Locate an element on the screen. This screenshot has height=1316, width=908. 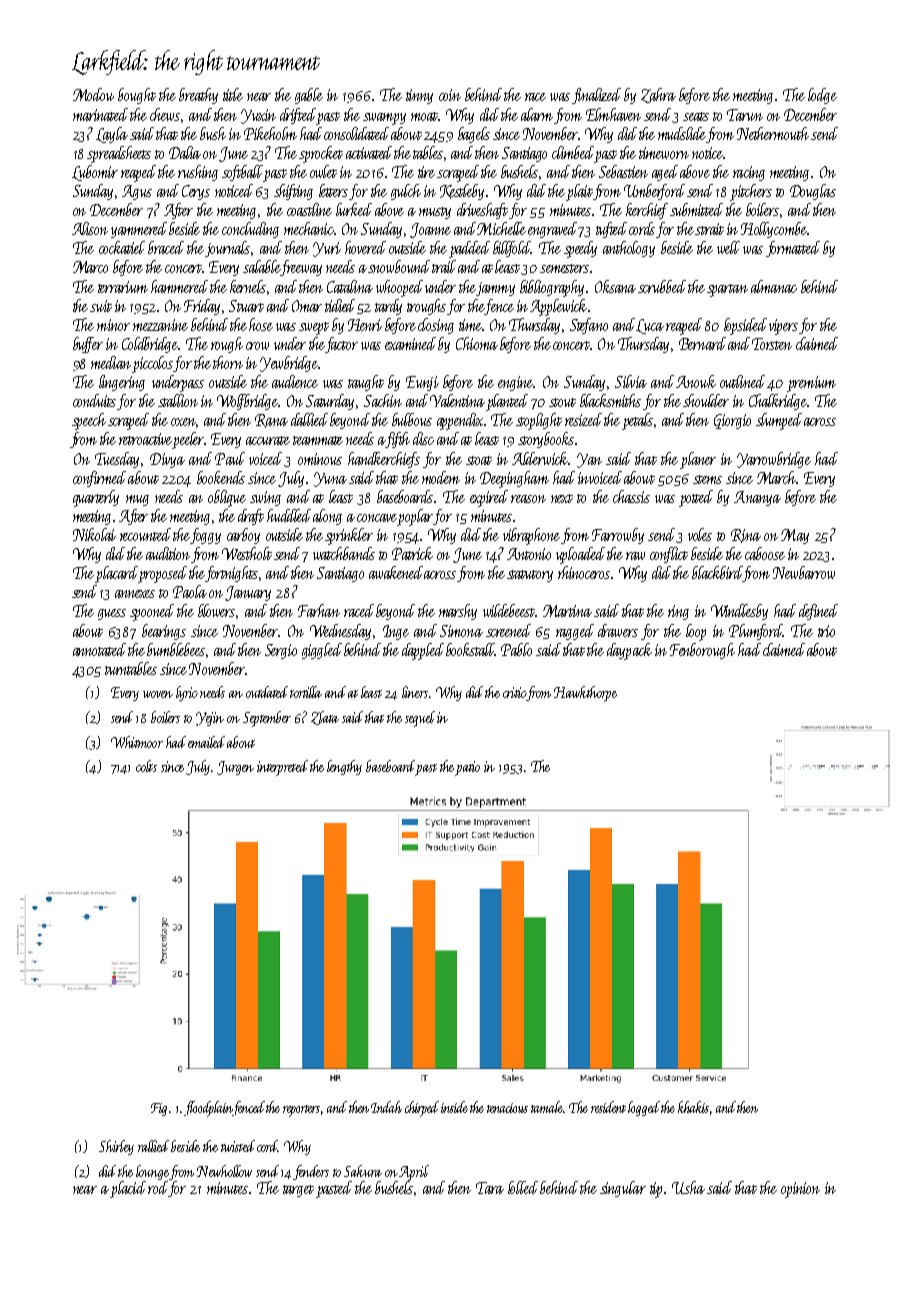
premium is located at coordinates (811, 384).
